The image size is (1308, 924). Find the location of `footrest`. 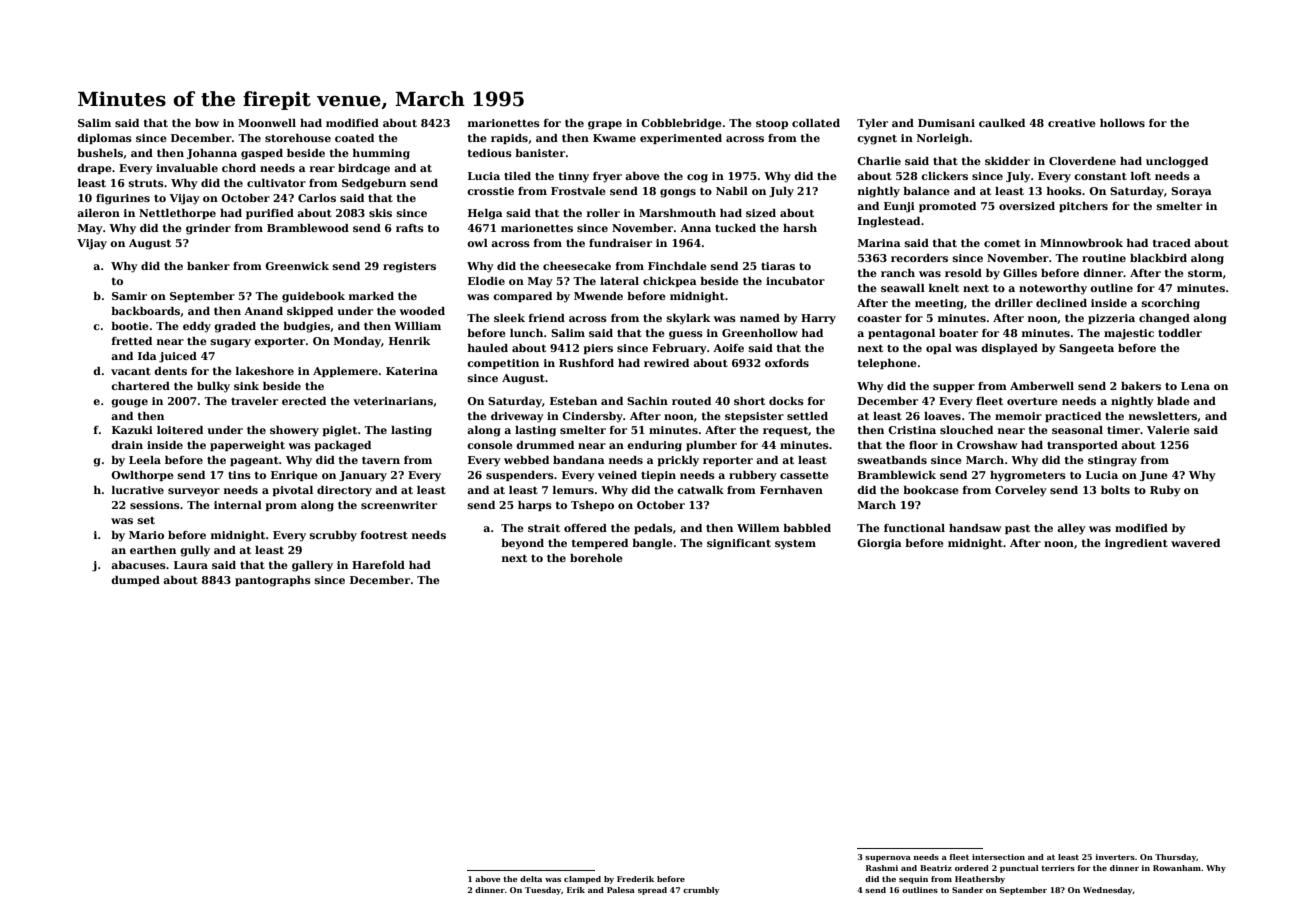

footrest is located at coordinates (384, 535).
